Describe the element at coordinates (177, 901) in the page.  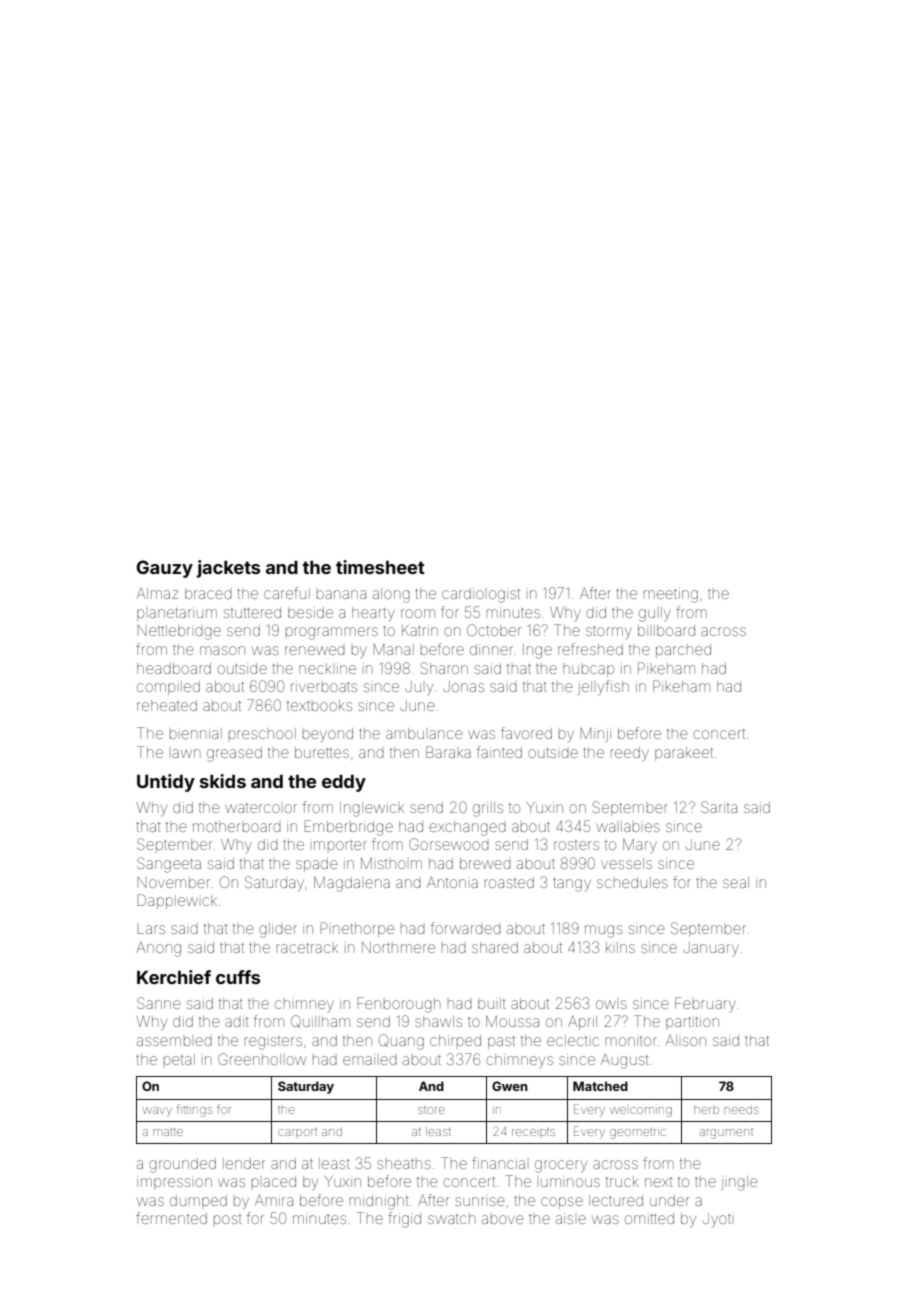
I see `Dapplewick` at that location.
